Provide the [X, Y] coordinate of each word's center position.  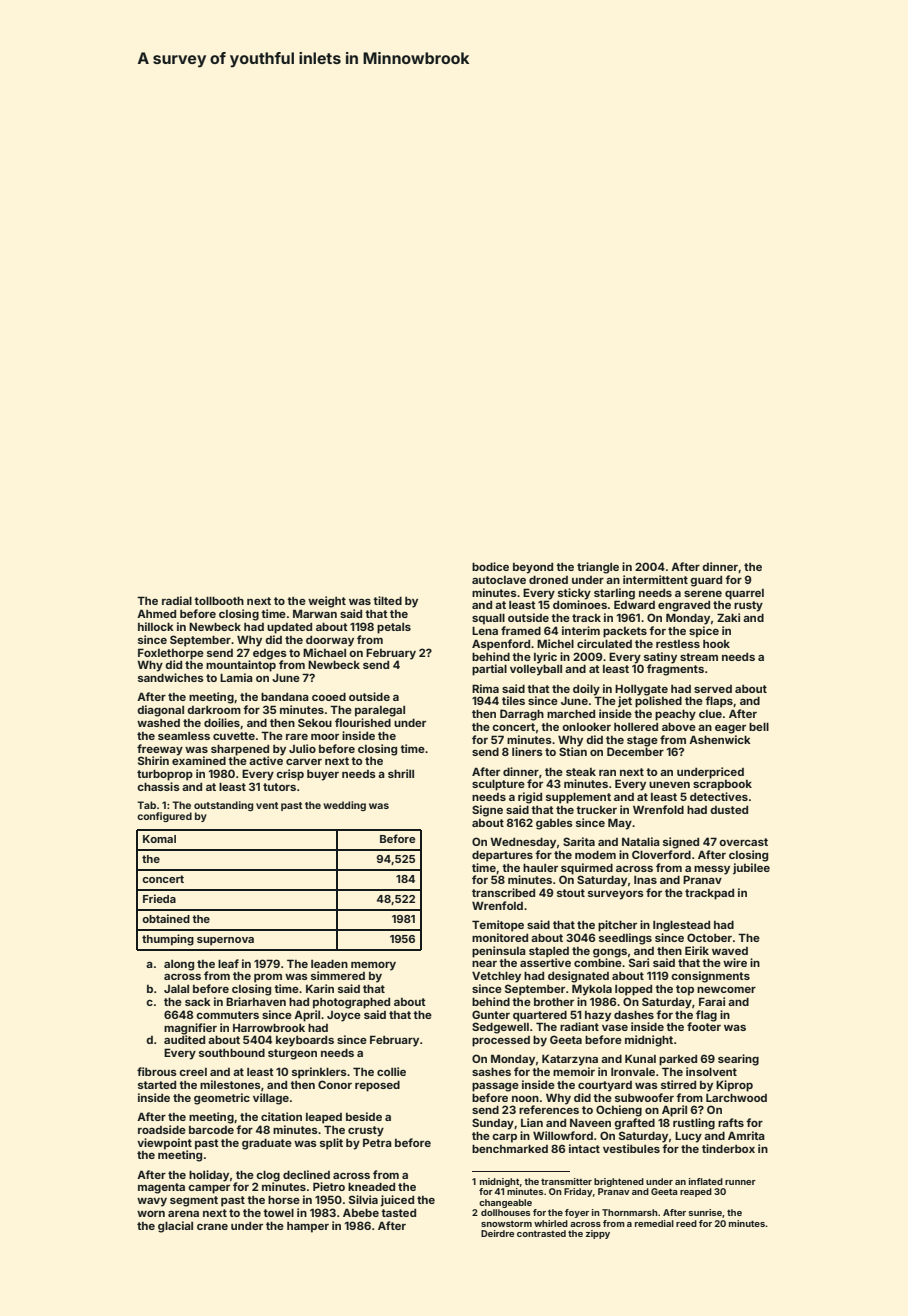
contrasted [541, 1233]
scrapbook [722, 785]
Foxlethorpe [171, 654]
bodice [490, 566]
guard [706, 581]
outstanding [223, 806]
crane [212, 1227]
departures [502, 856]
